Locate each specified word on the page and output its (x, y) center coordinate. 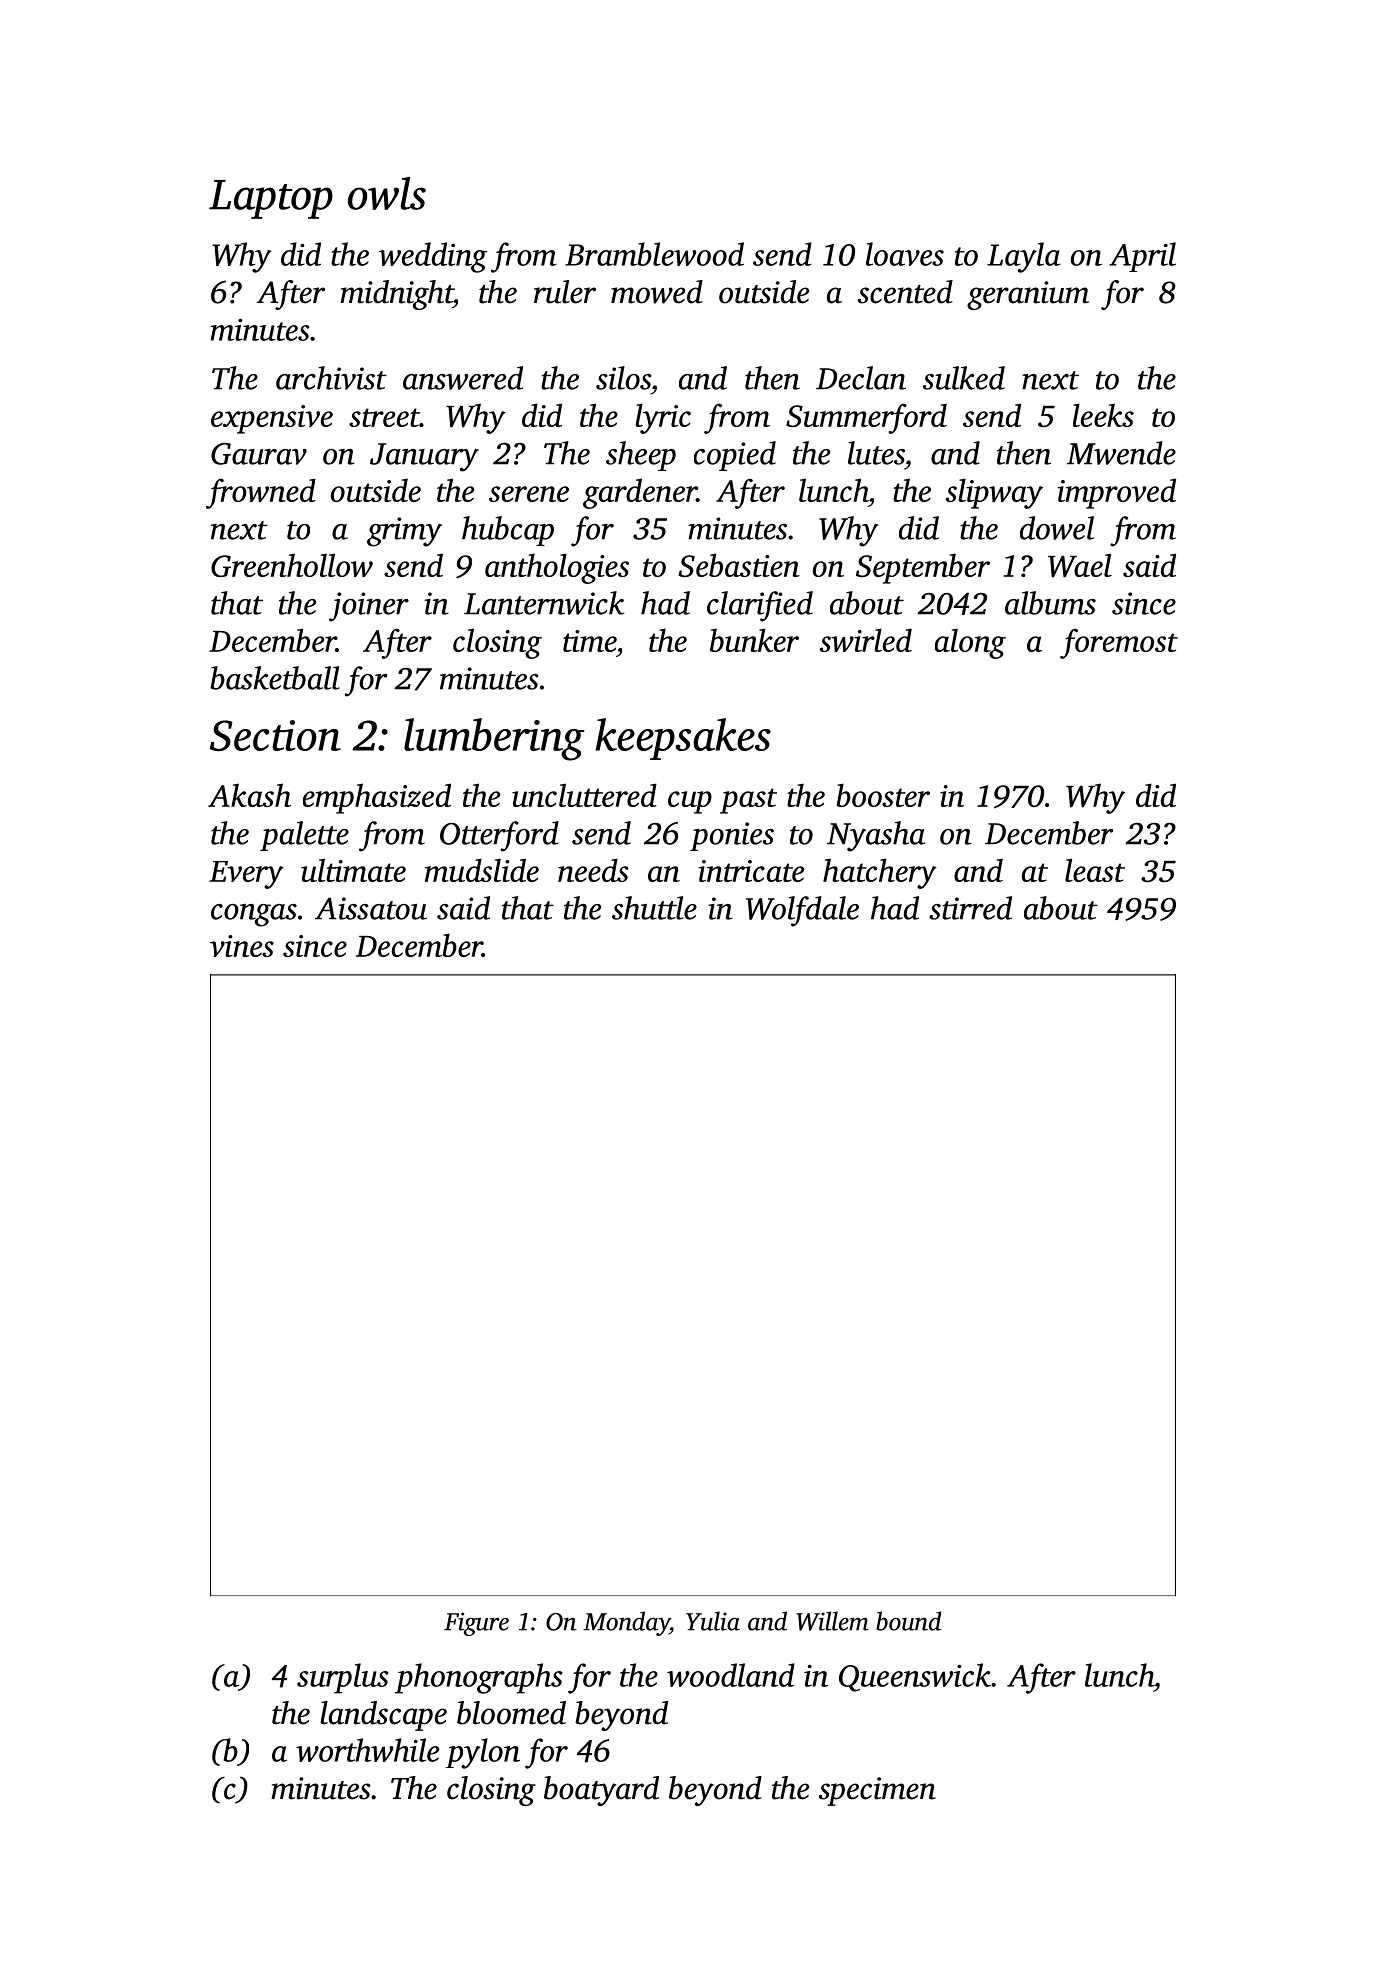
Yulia (713, 1621)
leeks (1103, 415)
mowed (657, 292)
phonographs (479, 1678)
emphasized (377, 798)
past (748, 801)
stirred (970, 908)
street (384, 417)
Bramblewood (654, 254)
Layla (1024, 257)
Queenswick (915, 1677)
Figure (476, 1624)
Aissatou (371, 908)
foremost (1119, 644)
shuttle (654, 908)
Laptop (271, 199)
